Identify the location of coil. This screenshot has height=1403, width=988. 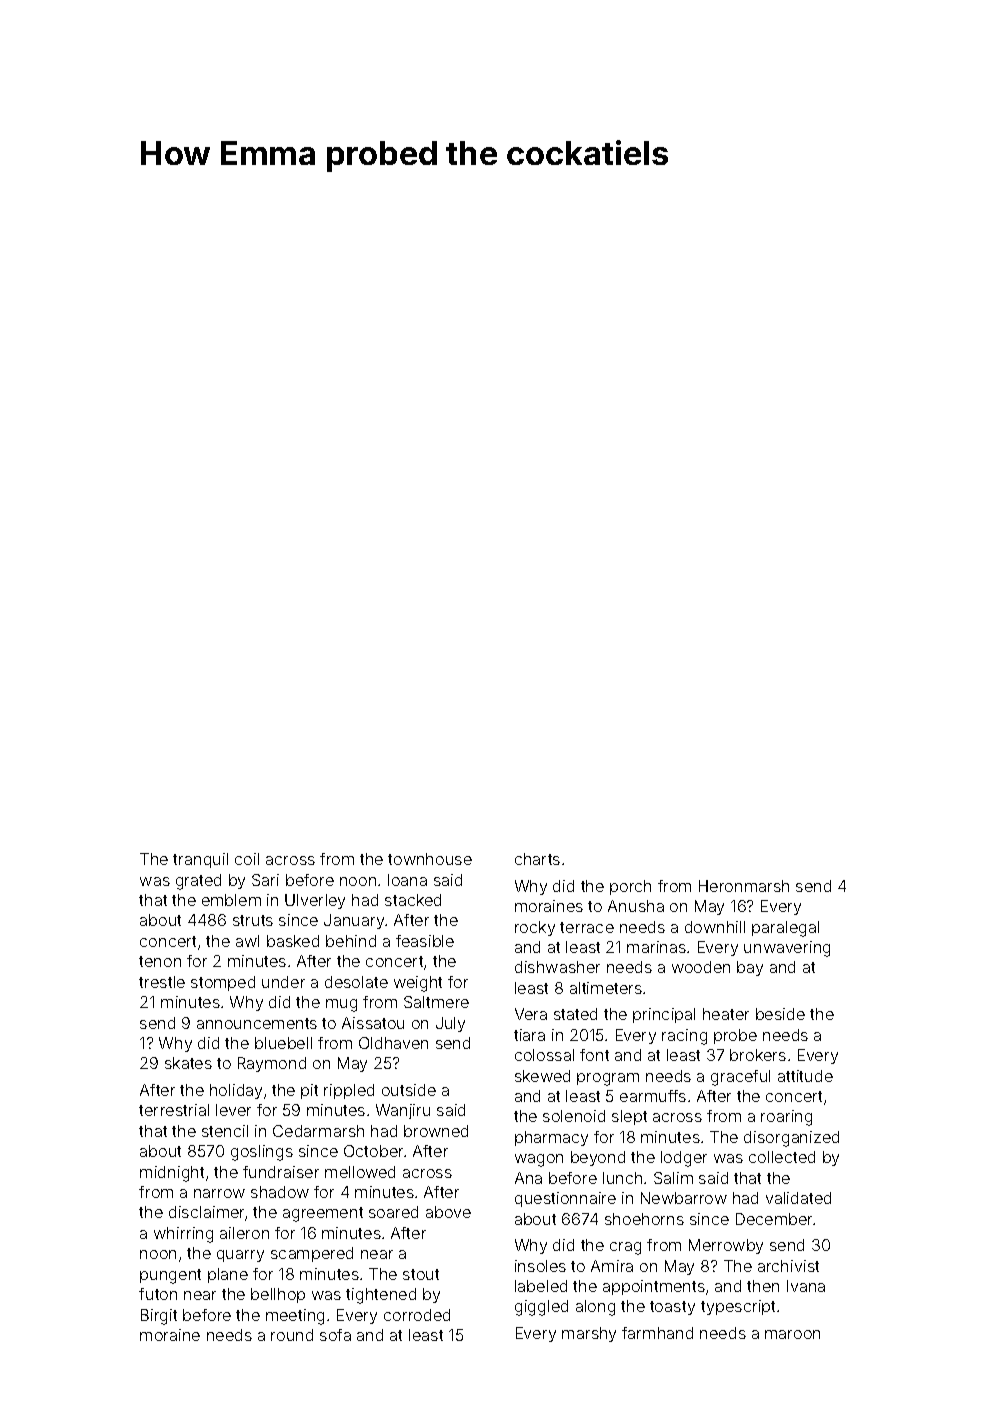
(247, 859).
